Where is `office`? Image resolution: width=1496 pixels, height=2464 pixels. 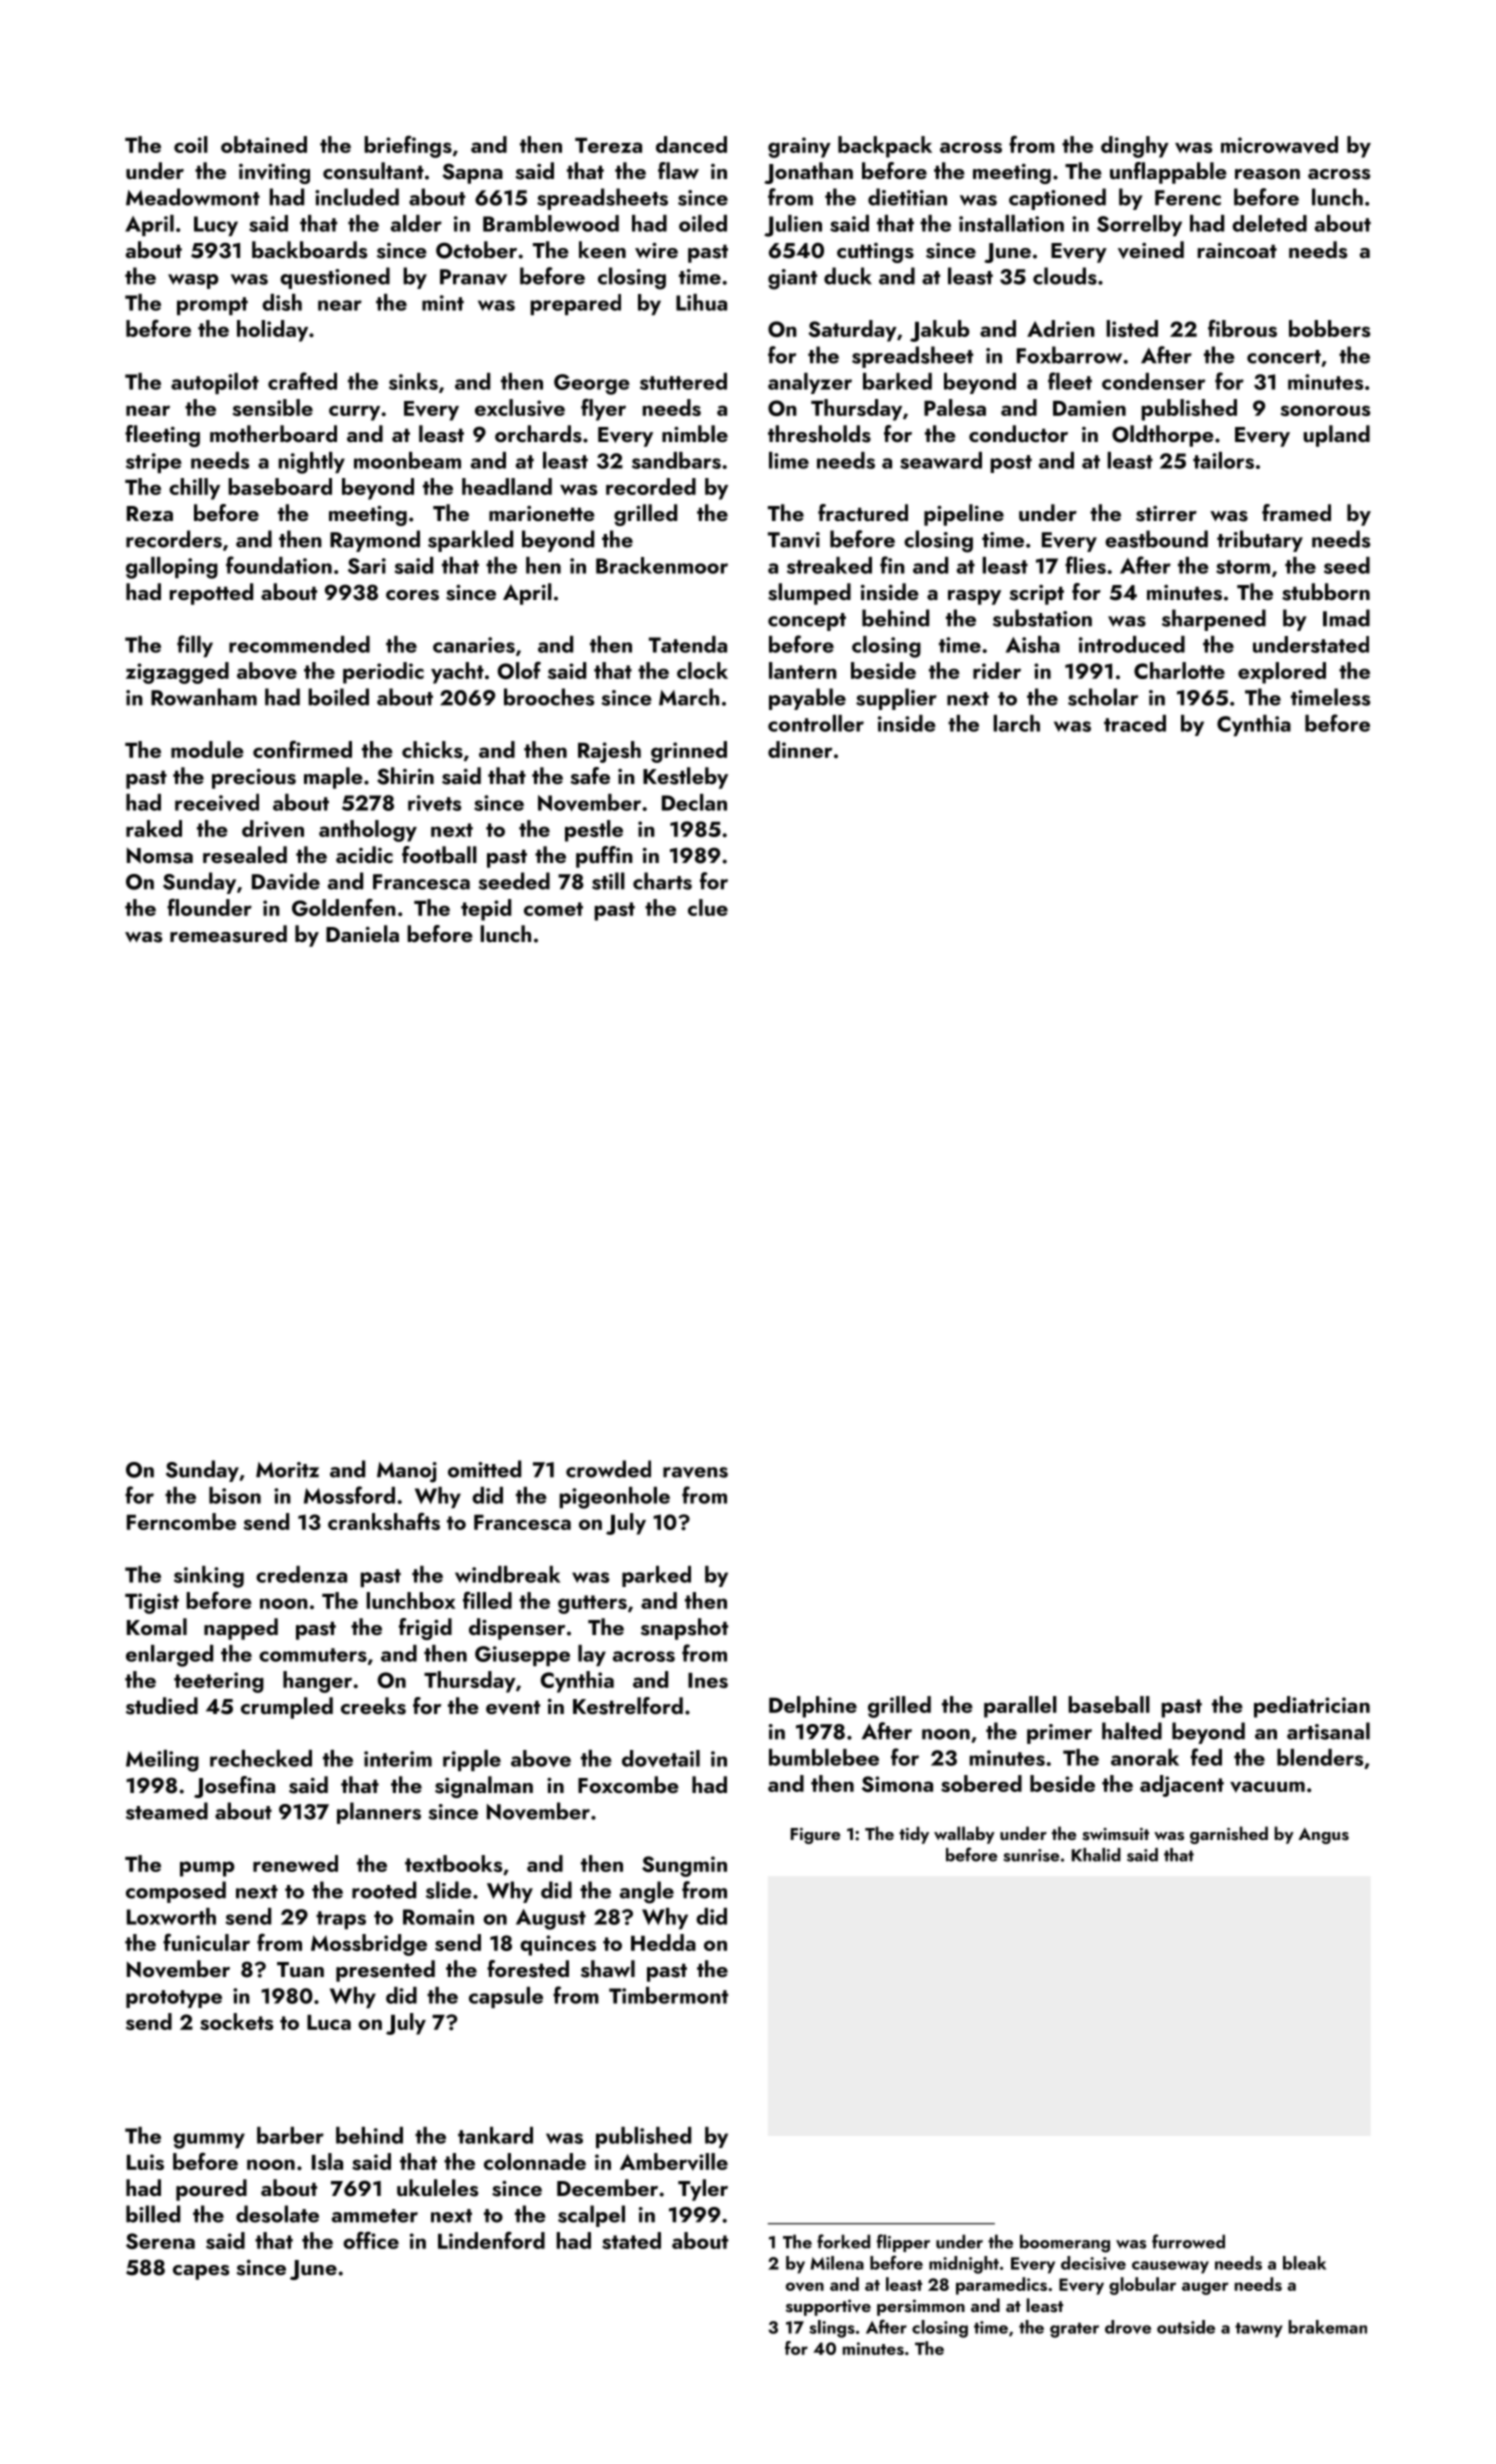 office is located at coordinates (371, 2240).
